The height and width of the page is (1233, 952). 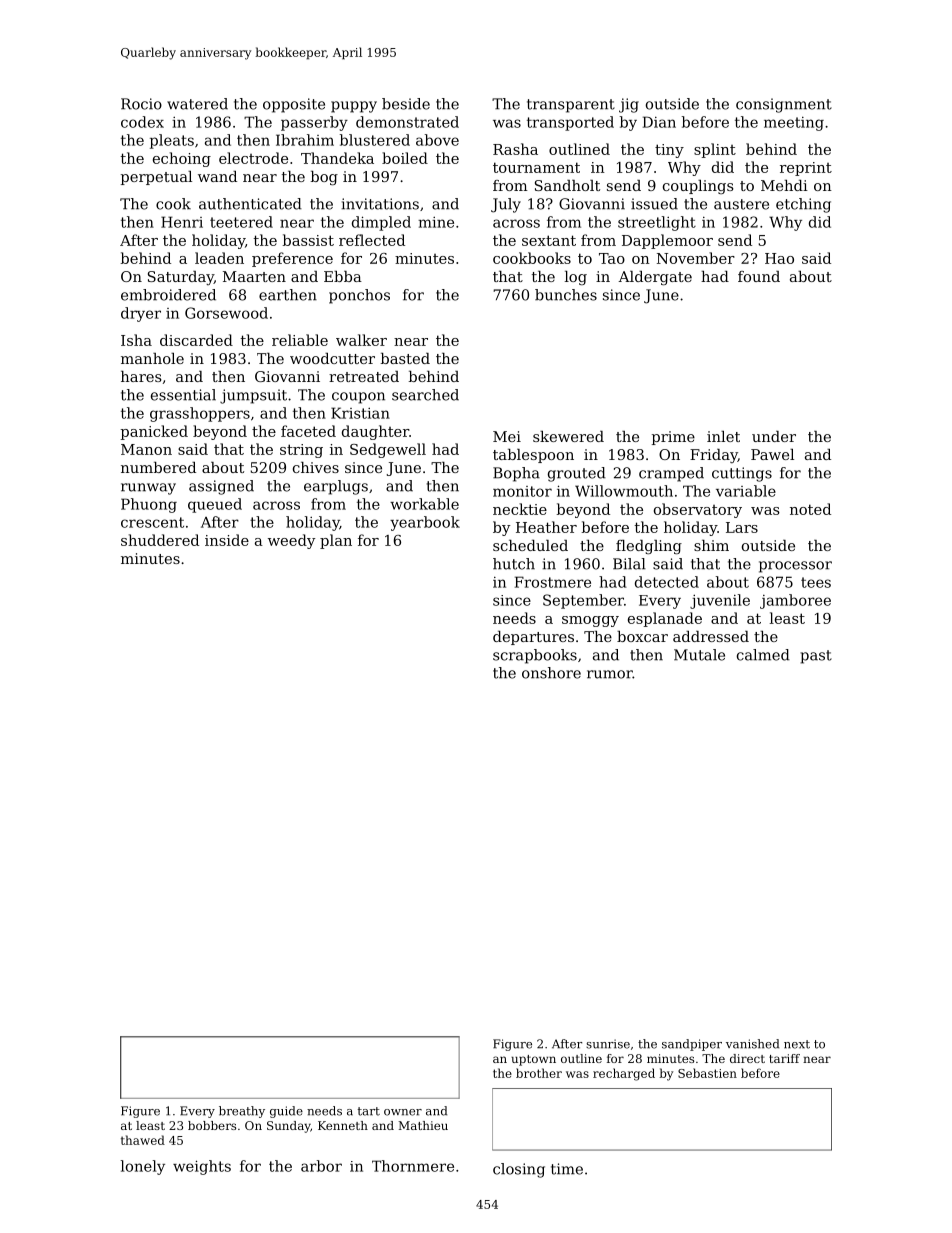 I want to click on time, so click(x=567, y=1169).
